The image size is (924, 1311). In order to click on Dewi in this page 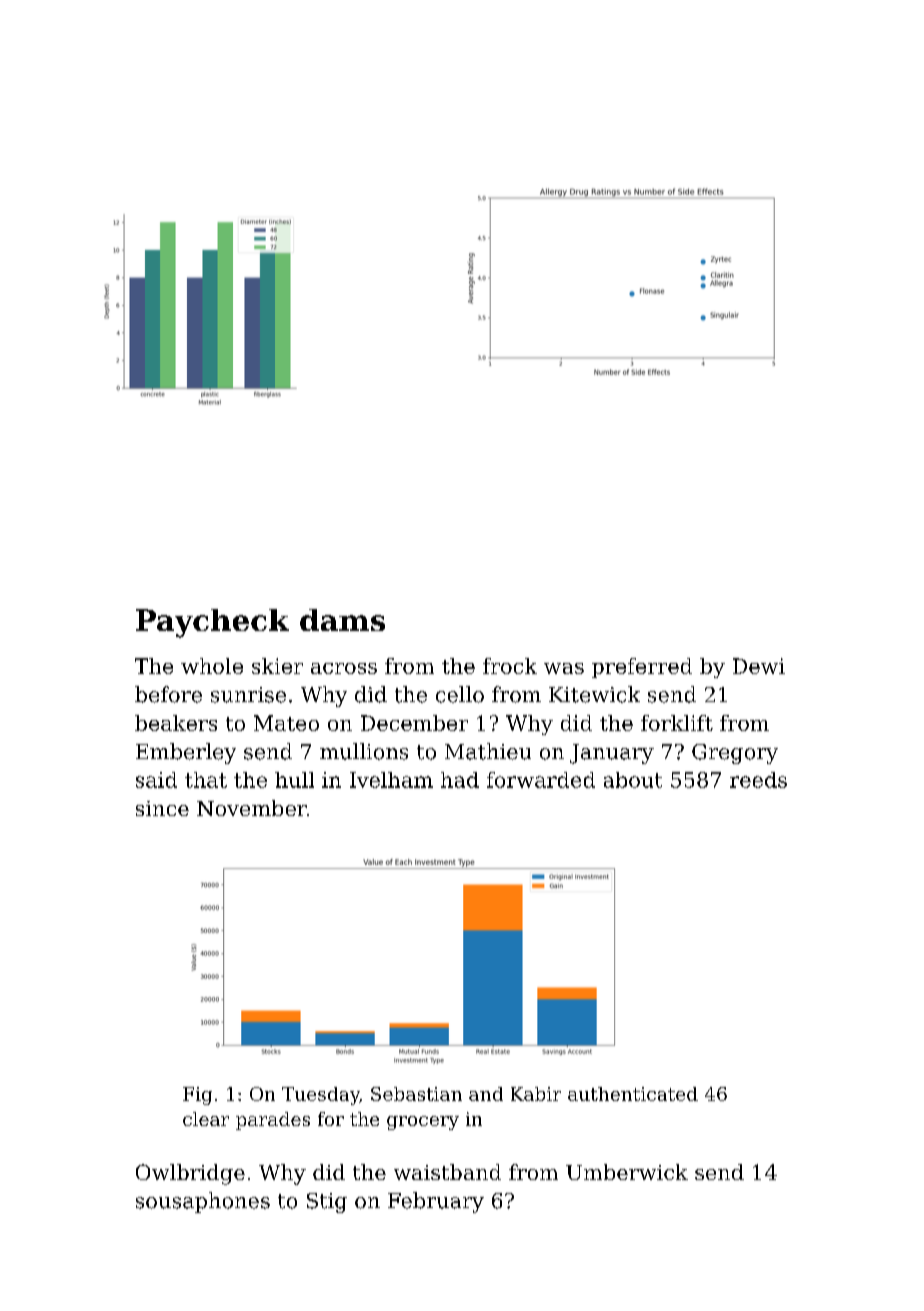, I will do `click(759, 666)`.
